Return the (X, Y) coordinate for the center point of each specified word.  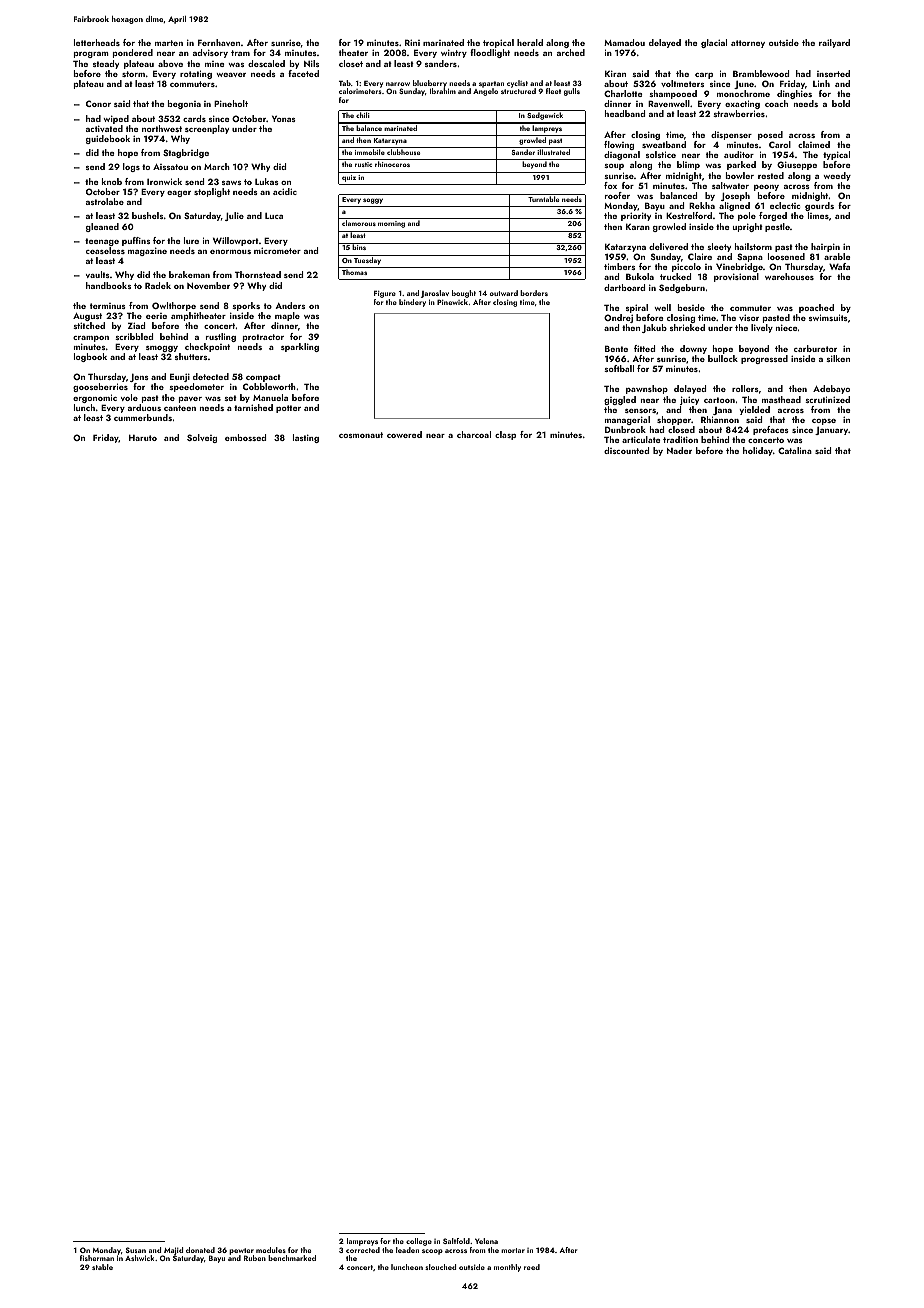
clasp (505, 435)
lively (762, 328)
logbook (90, 357)
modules (271, 1250)
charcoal (474, 434)
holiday (758, 451)
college (419, 1242)
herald (530, 42)
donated (200, 1250)
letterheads (97, 42)
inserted (833, 73)
